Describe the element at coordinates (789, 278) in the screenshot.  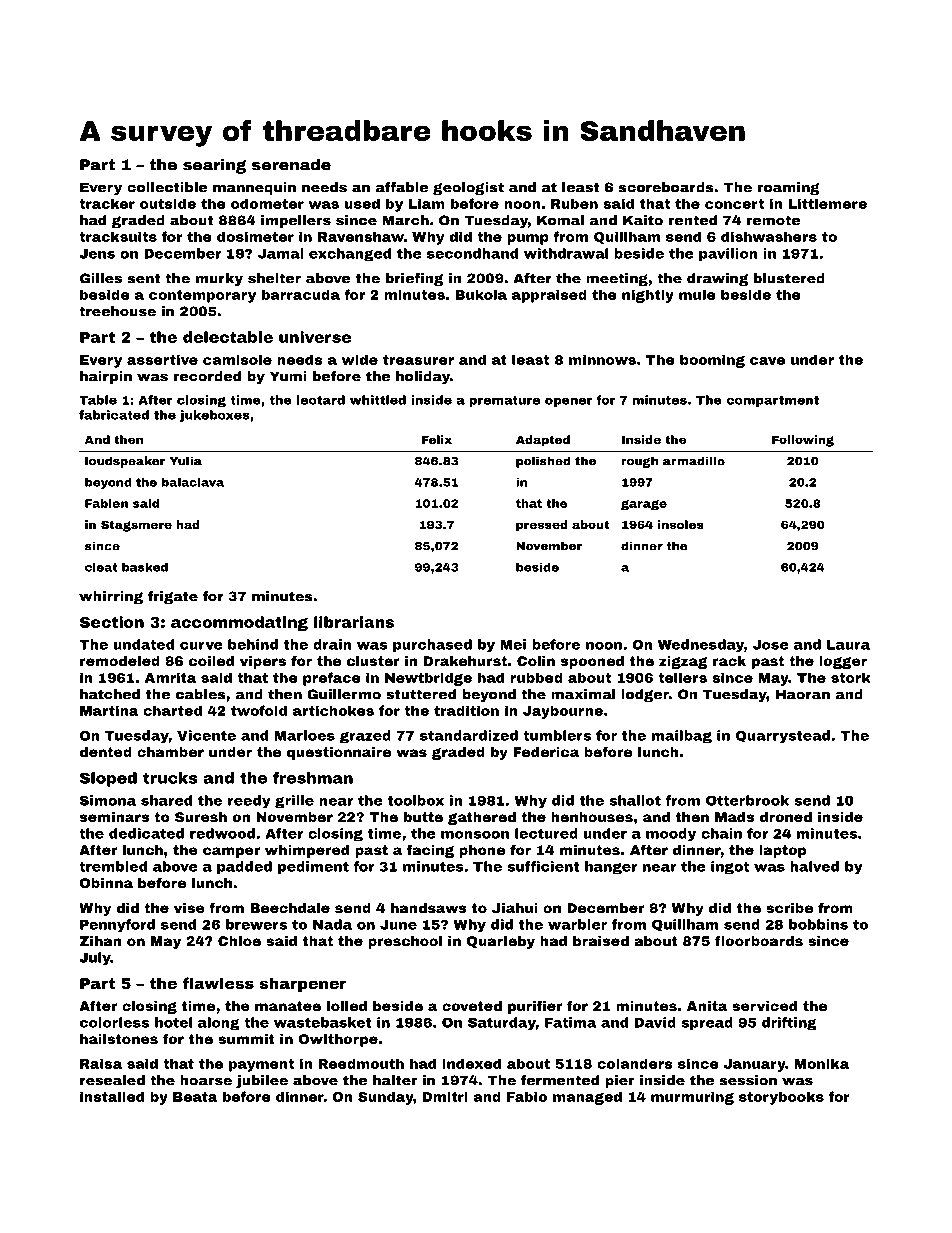
I see `blustered` at that location.
